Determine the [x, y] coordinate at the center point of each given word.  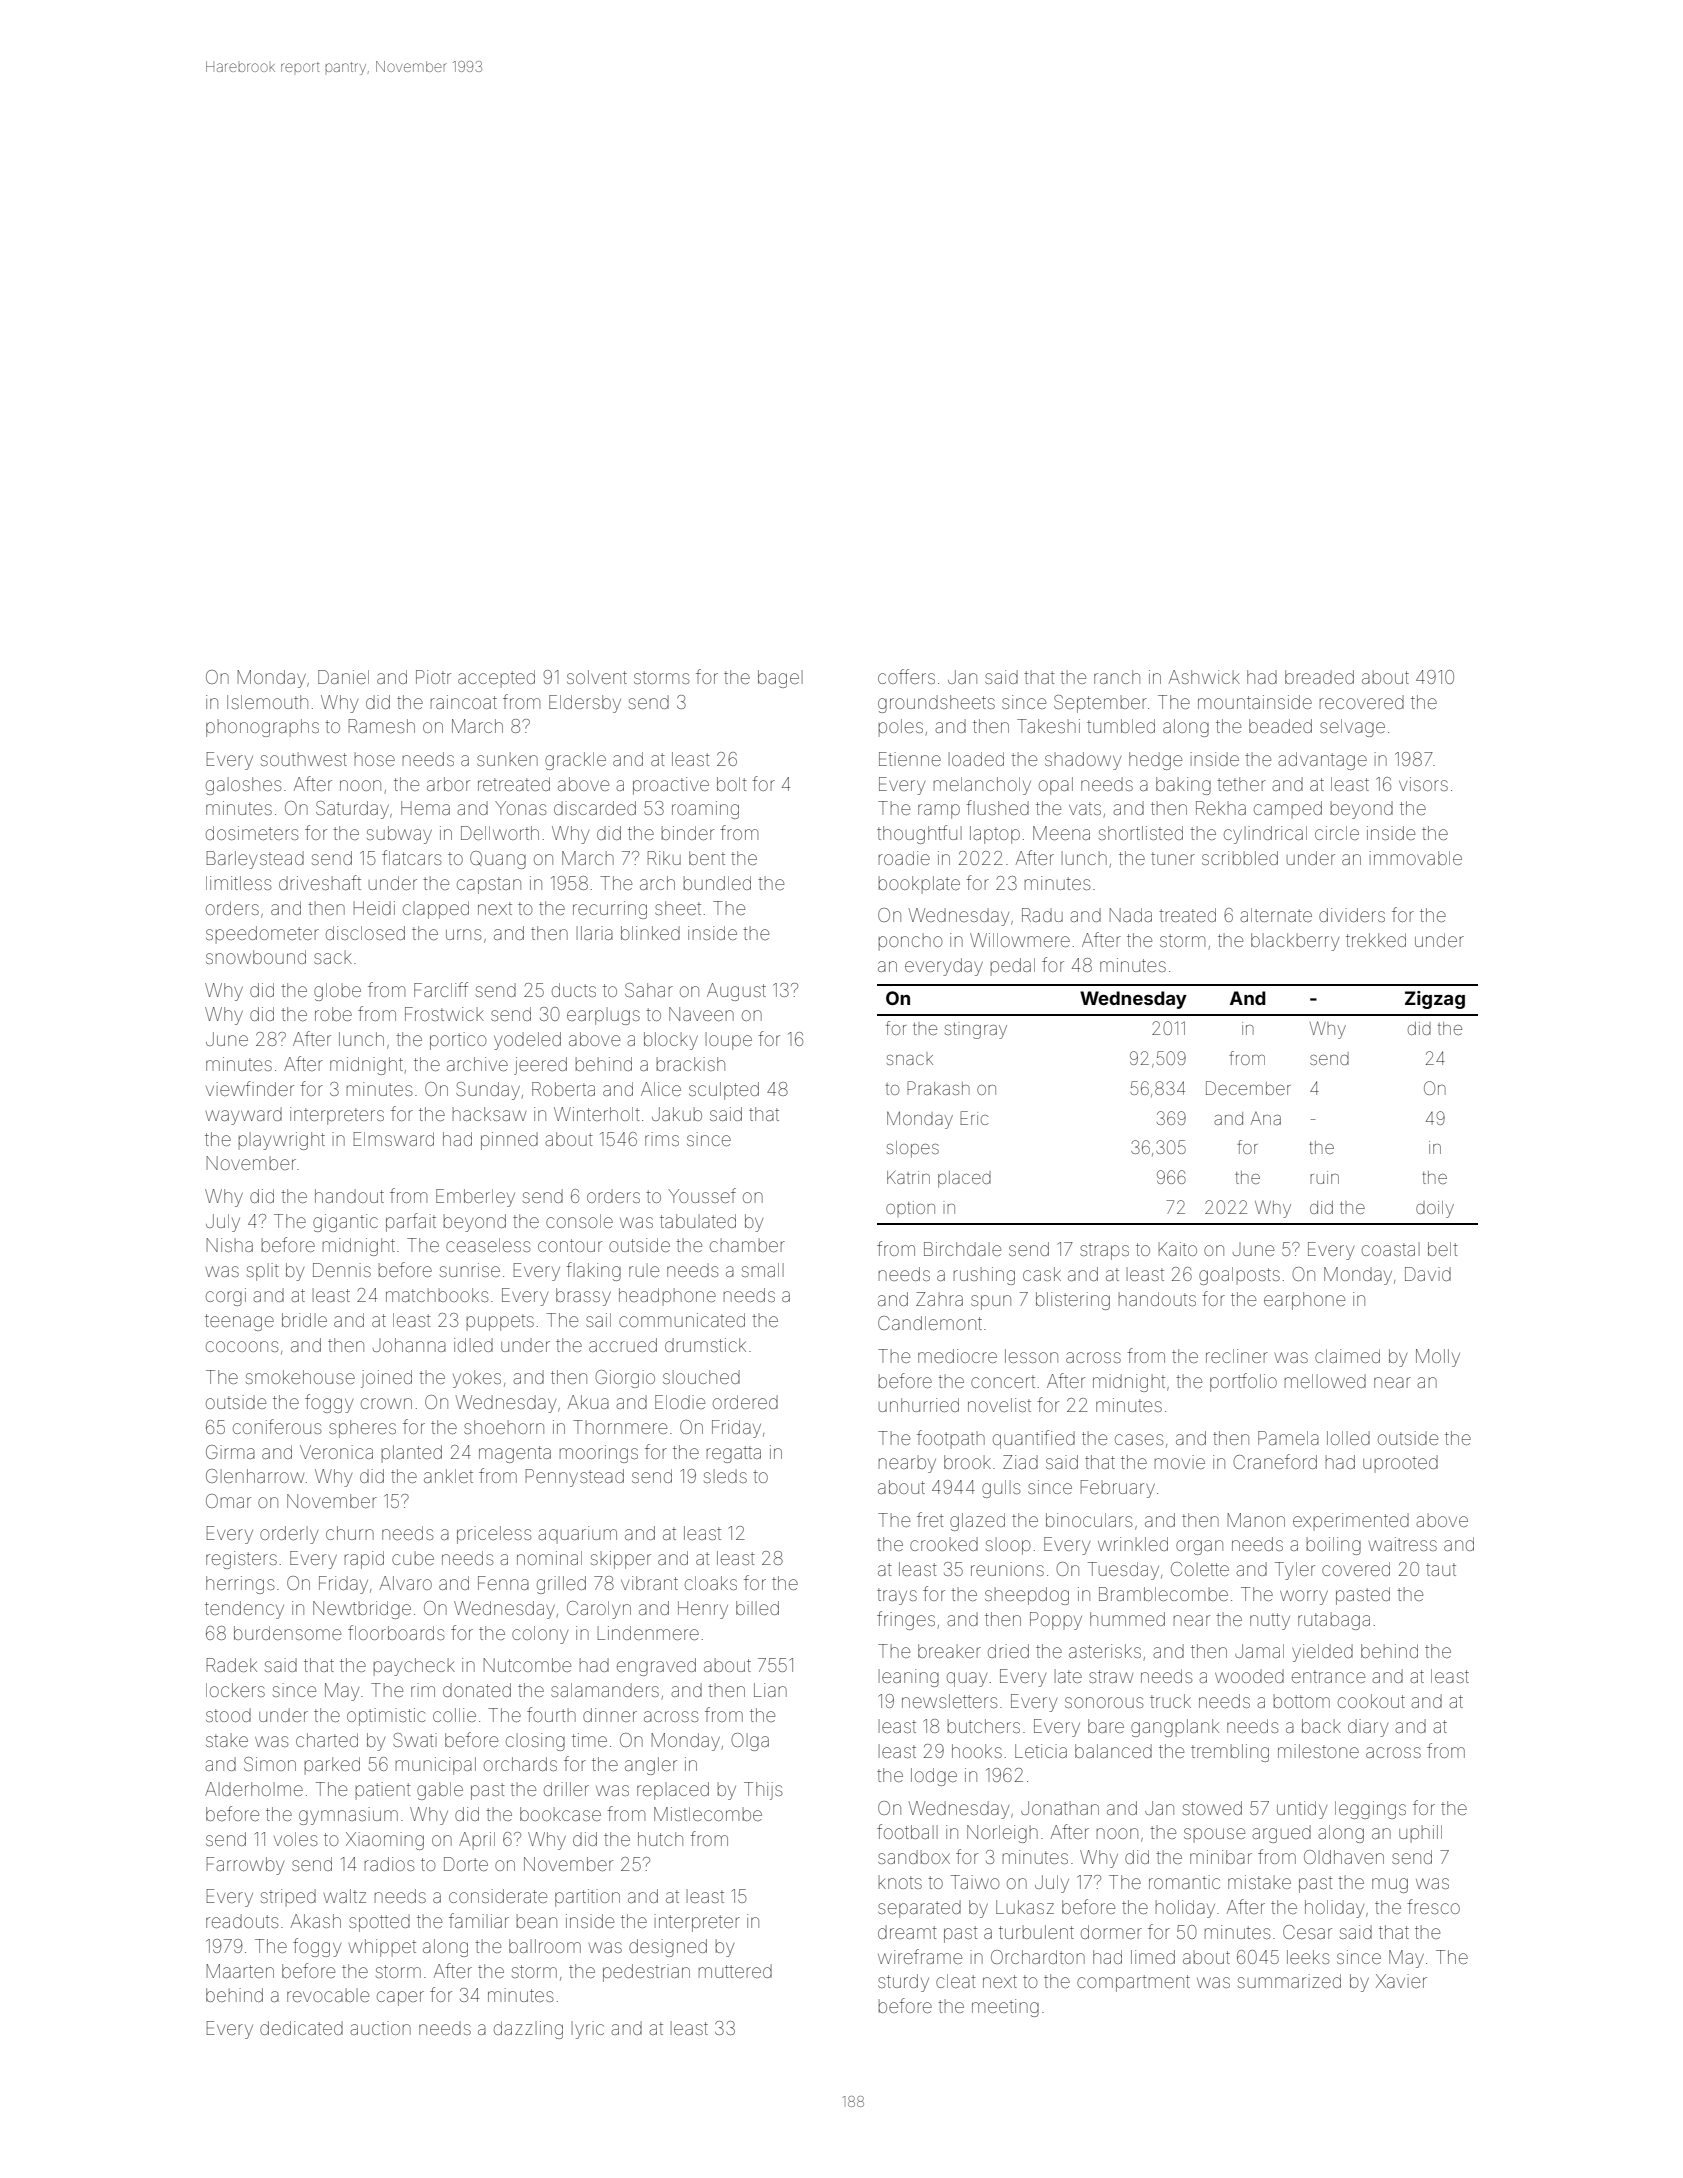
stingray [976, 1031]
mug [1390, 1885]
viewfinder [250, 1088]
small [763, 1270]
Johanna [409, 1345]
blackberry [1295, 942]
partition [587, 1898]
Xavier [1401, 1981]
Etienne [910, 759]
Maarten [240, 1971]
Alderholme [254, 1789]
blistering [1073, 1301]
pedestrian [646, 1973]
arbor [448, 784]
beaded [1280, 726]
